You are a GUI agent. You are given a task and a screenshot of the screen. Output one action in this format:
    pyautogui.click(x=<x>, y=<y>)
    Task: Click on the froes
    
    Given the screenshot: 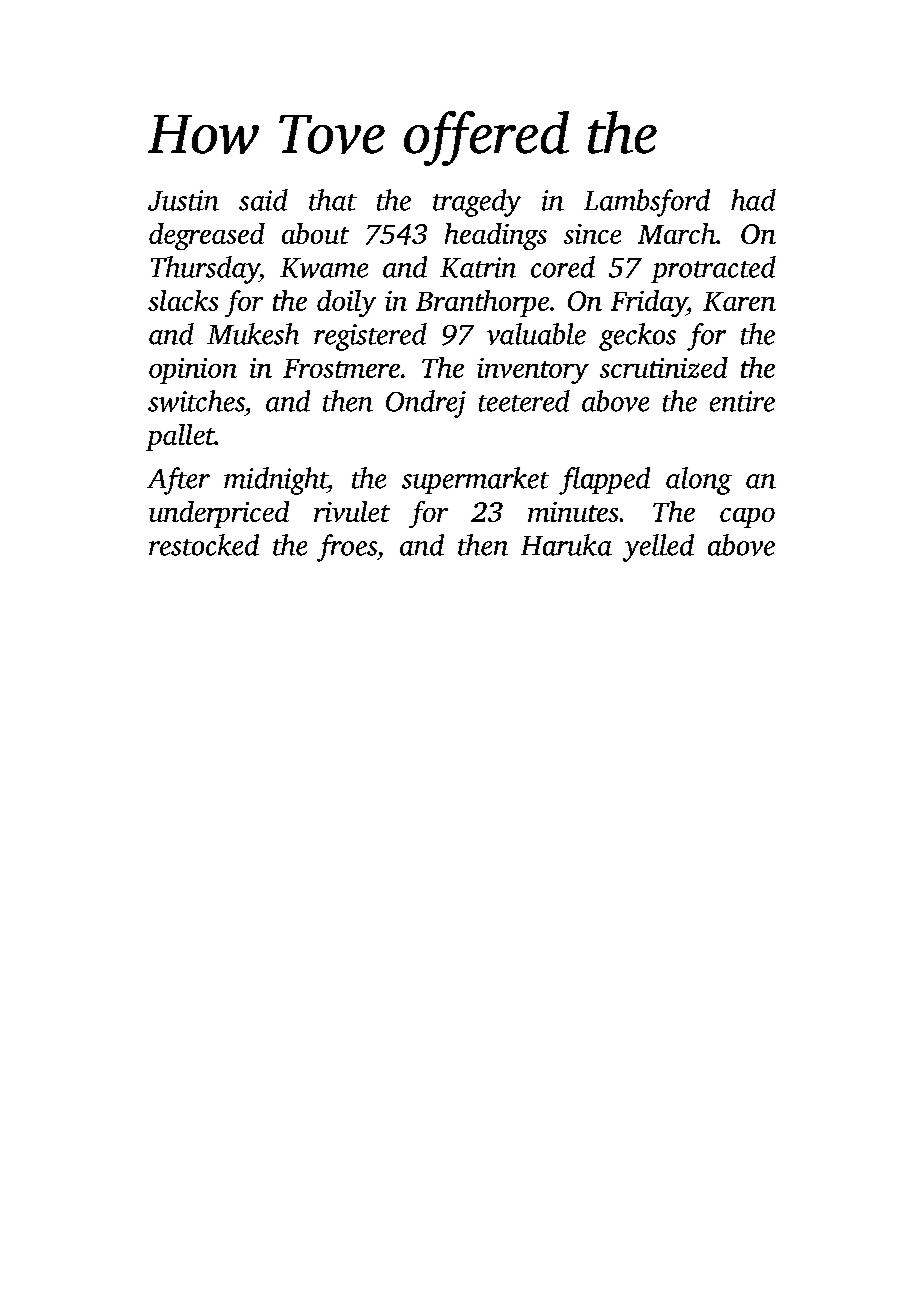 What is the action you would take?
    pyautogui.click(x=347, y=548)
